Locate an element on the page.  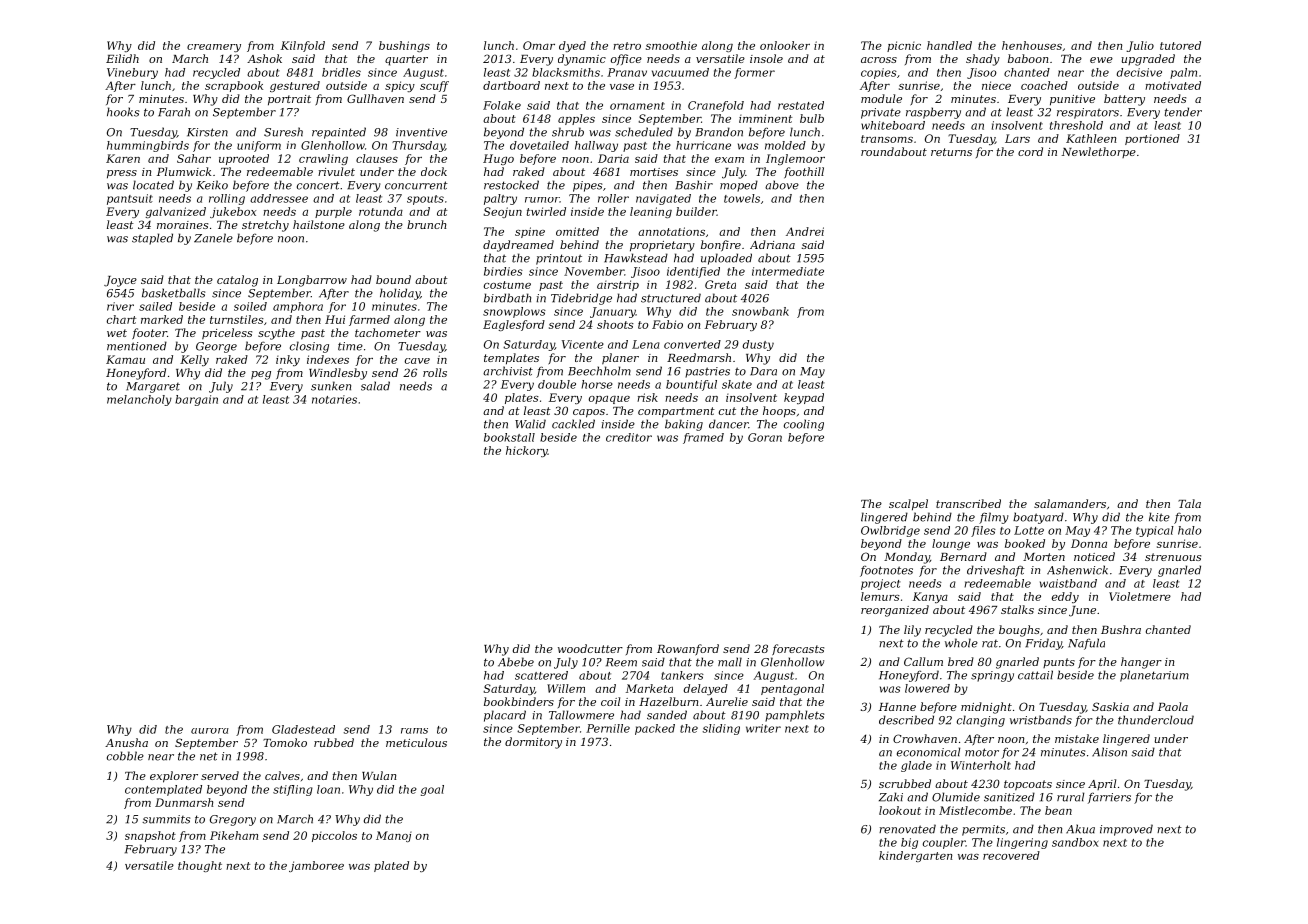
Pernille is located at coordinates (608, 728).
